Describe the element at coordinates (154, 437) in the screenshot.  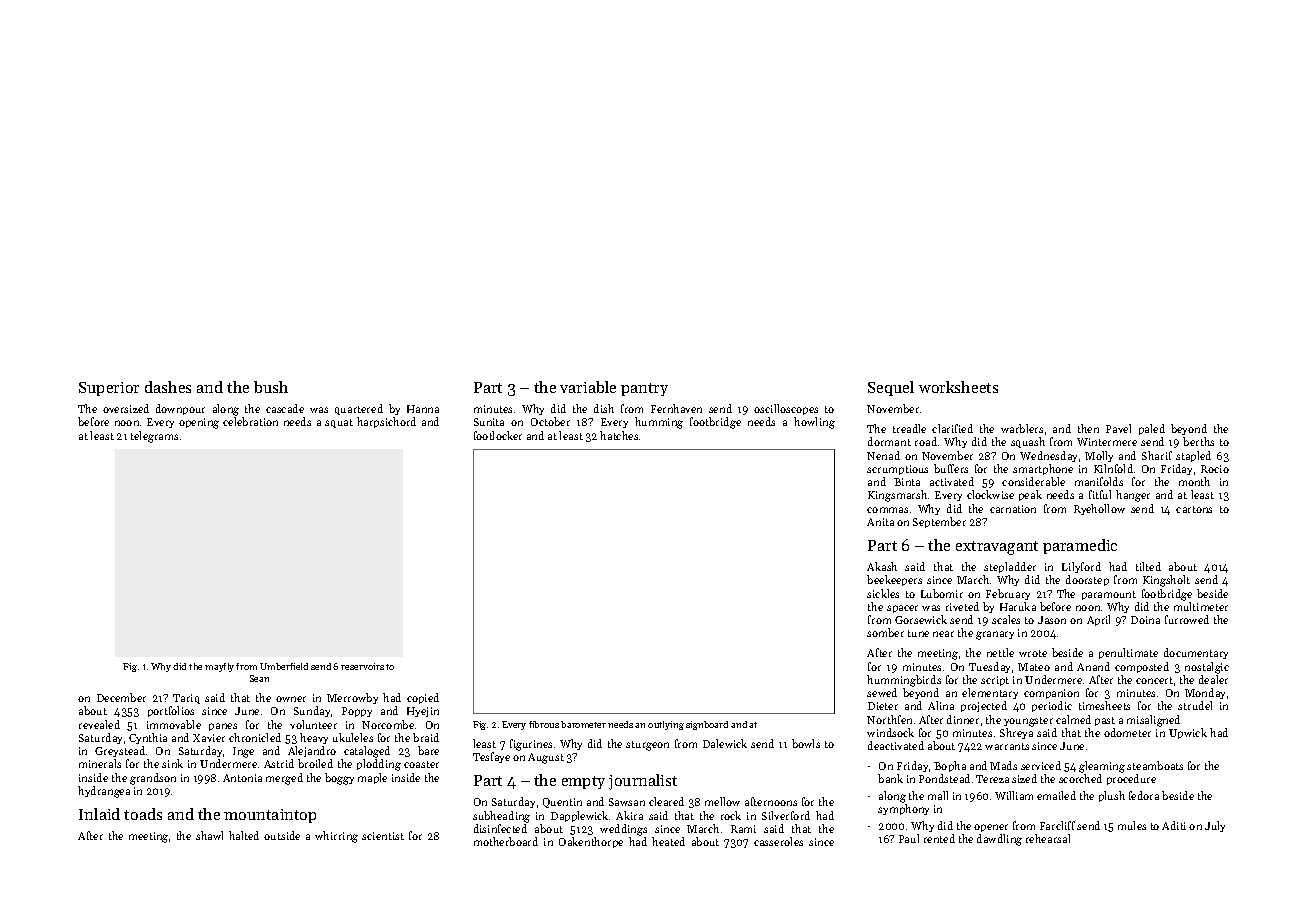
I see `telegrams` at that location.
